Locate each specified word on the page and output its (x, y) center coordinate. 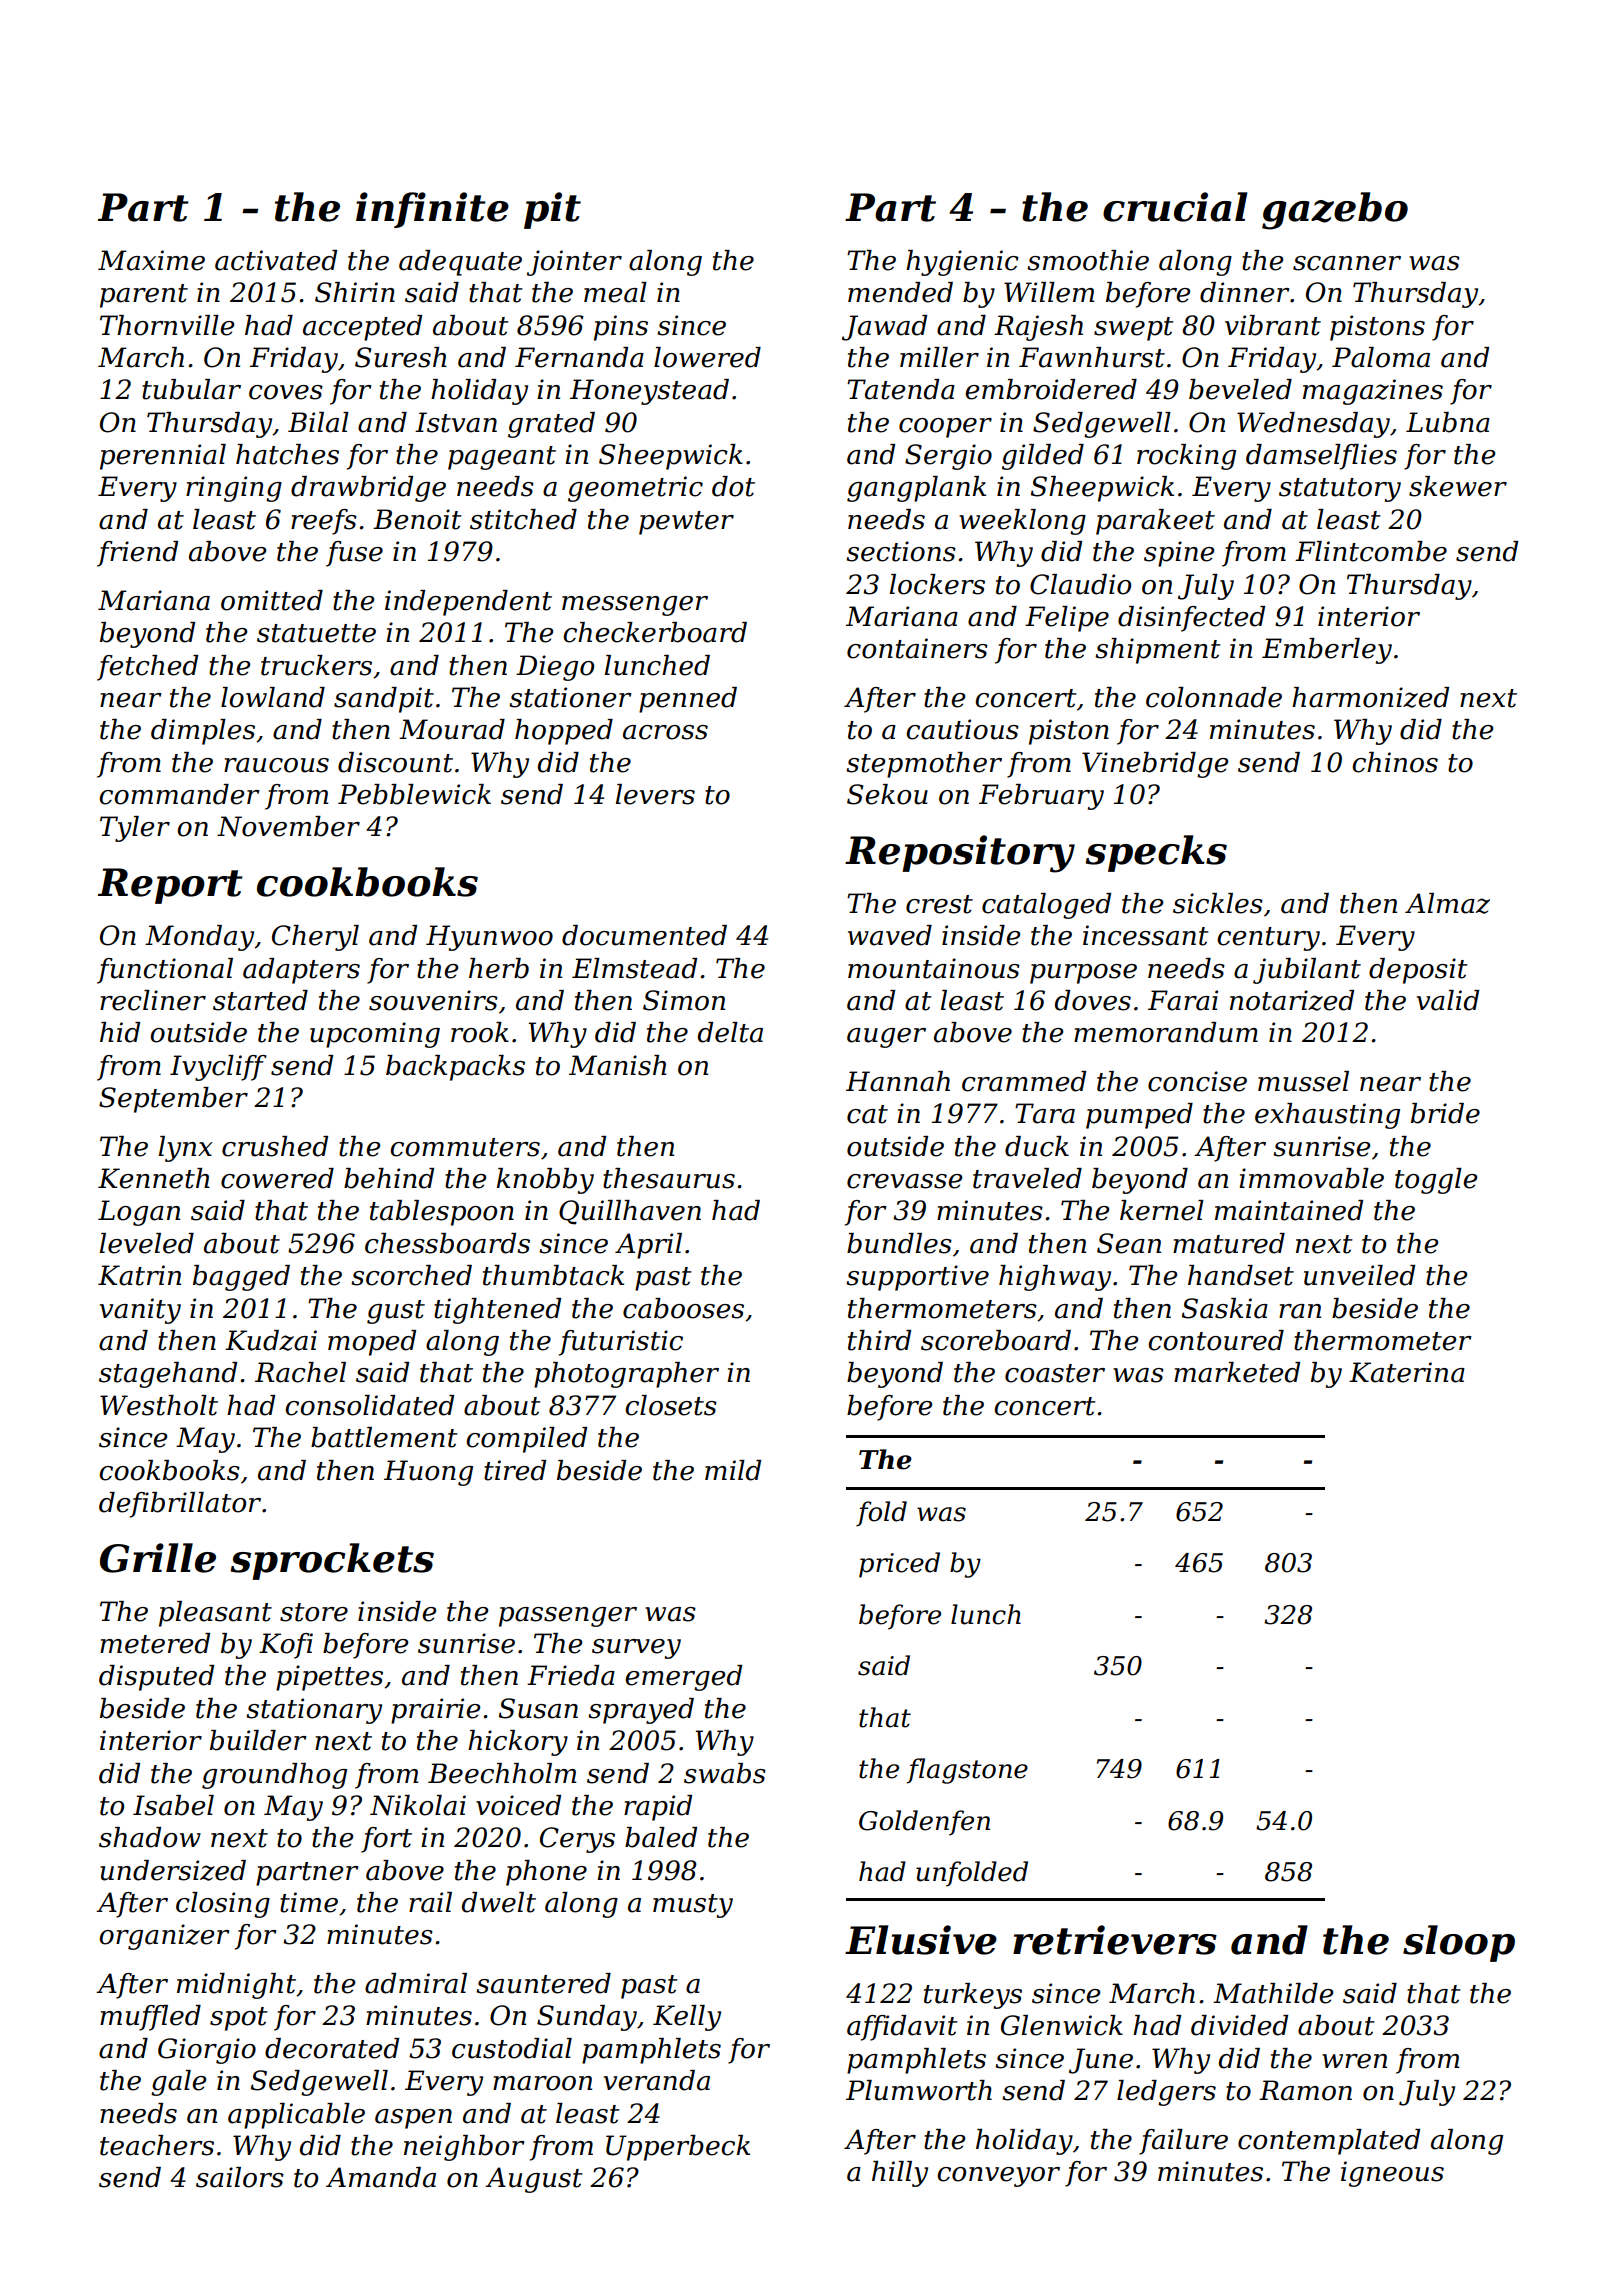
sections (901, 551)
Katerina (1407, 1372)
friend (137, 554)
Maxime (151, 260)
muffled (150, 2018)
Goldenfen (924, 1823)
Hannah (898, 1081)
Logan (139, 1213)
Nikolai (418, 1805)
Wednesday (1313, 425)
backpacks (455, 1068)
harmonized (1370, 697)
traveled (1027, 1178)
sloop (1459, 1943)
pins (621, 328)
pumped (1139, 1116)
